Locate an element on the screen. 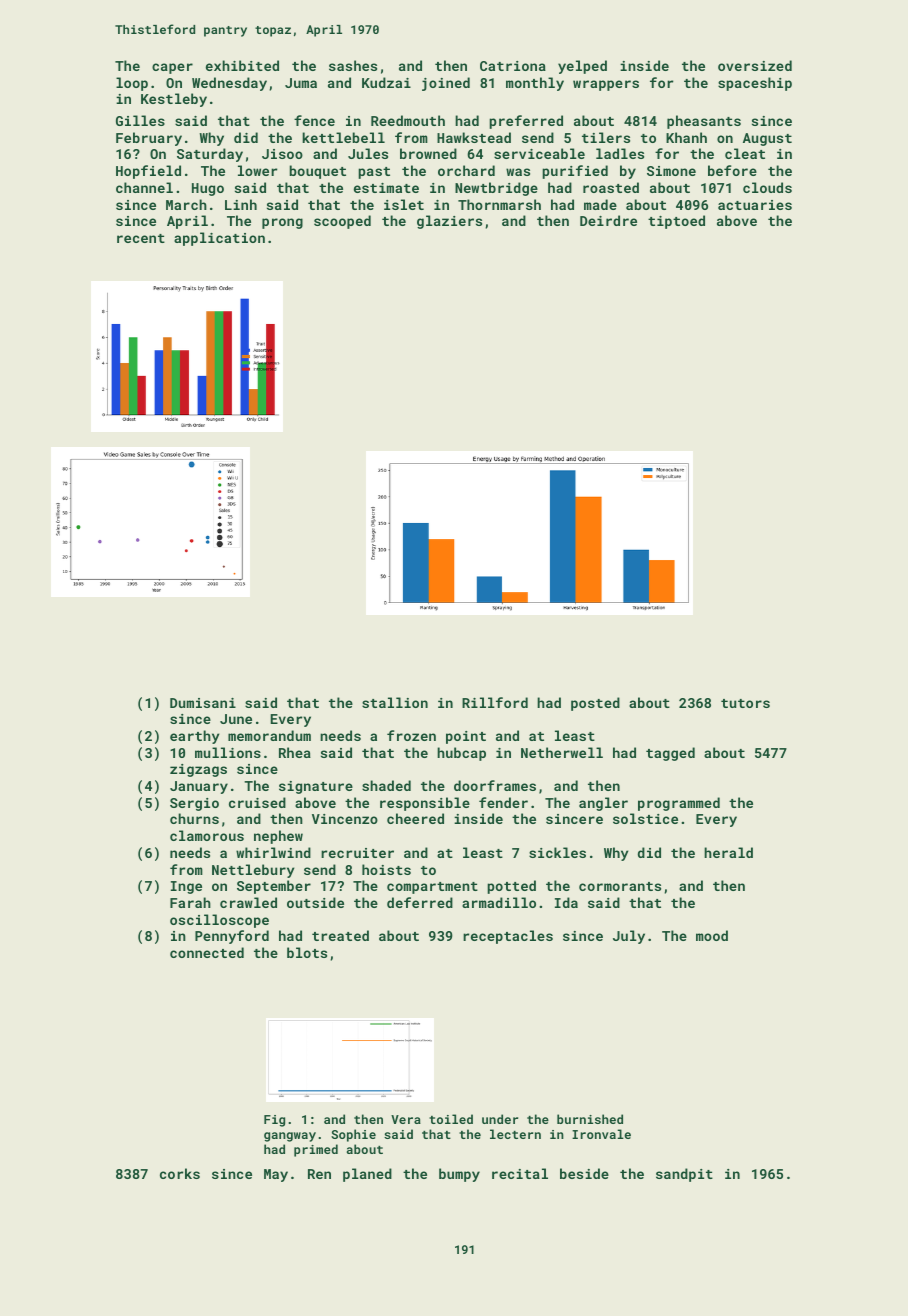 The width and height of the screenshot is (908, 1316). Catriona is located at coordinates (513, 66).
